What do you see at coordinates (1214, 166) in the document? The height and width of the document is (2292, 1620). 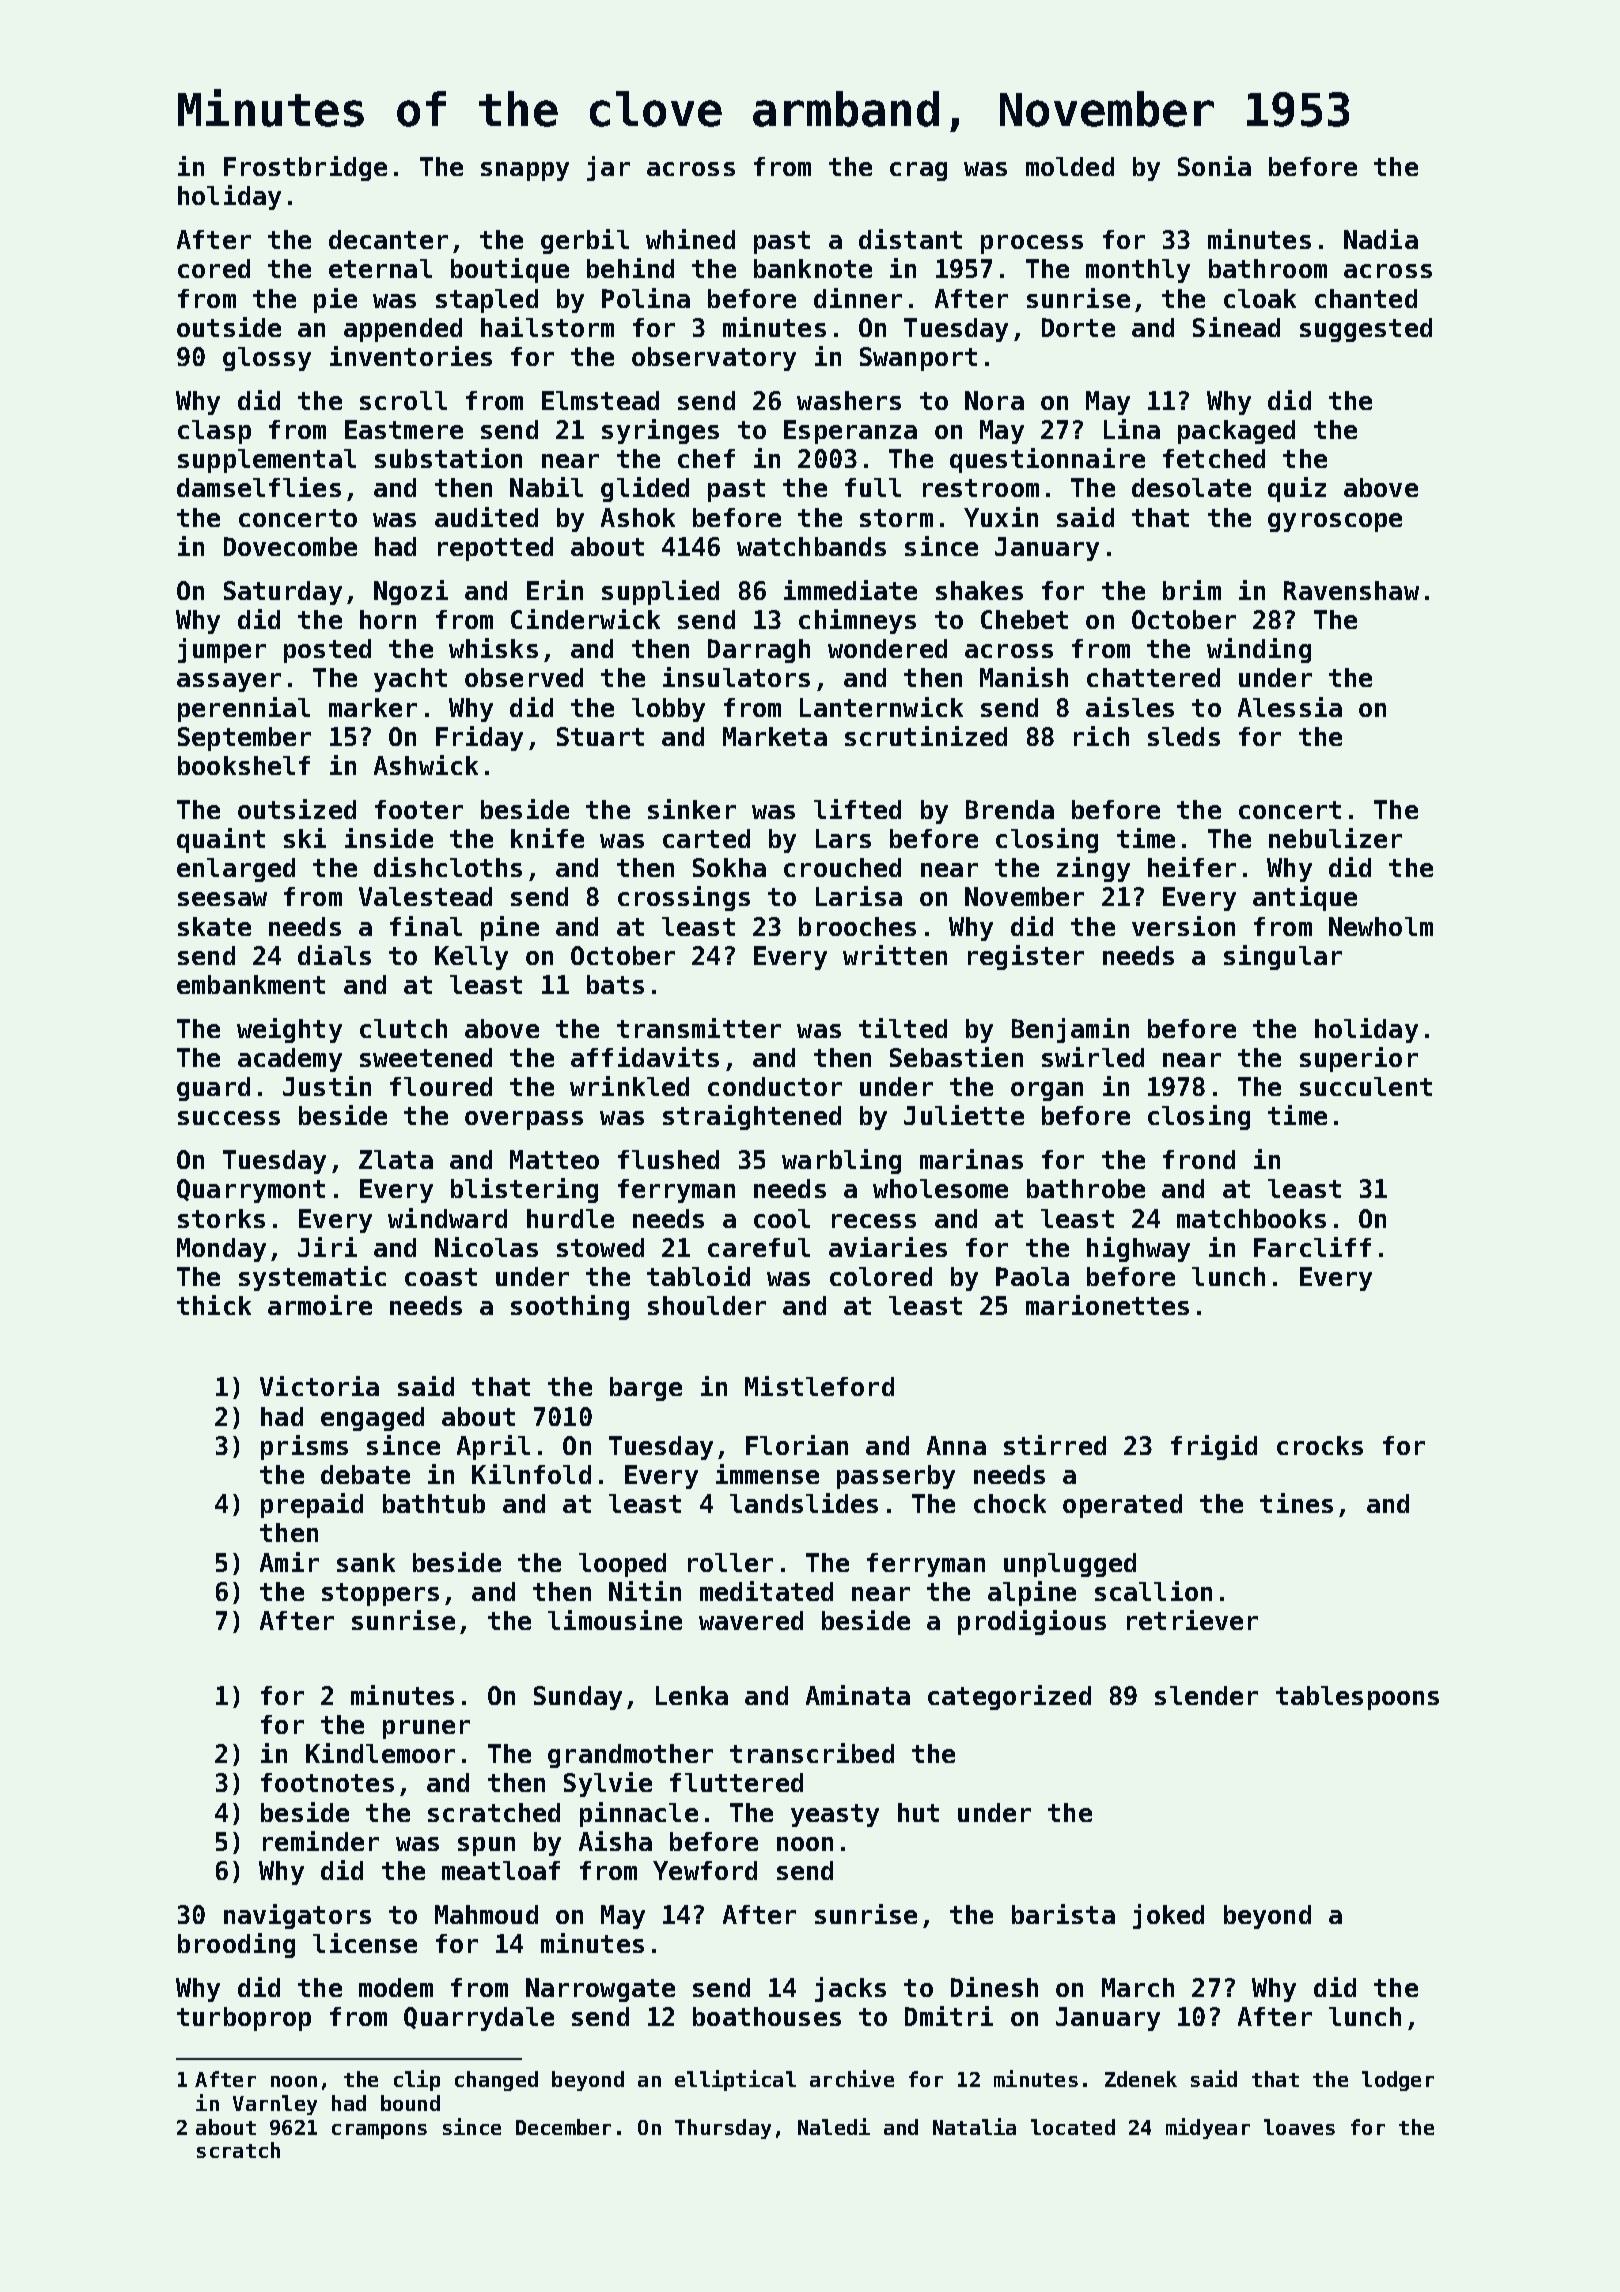 I see `Sonia` at bounding box center [1214, 166].
